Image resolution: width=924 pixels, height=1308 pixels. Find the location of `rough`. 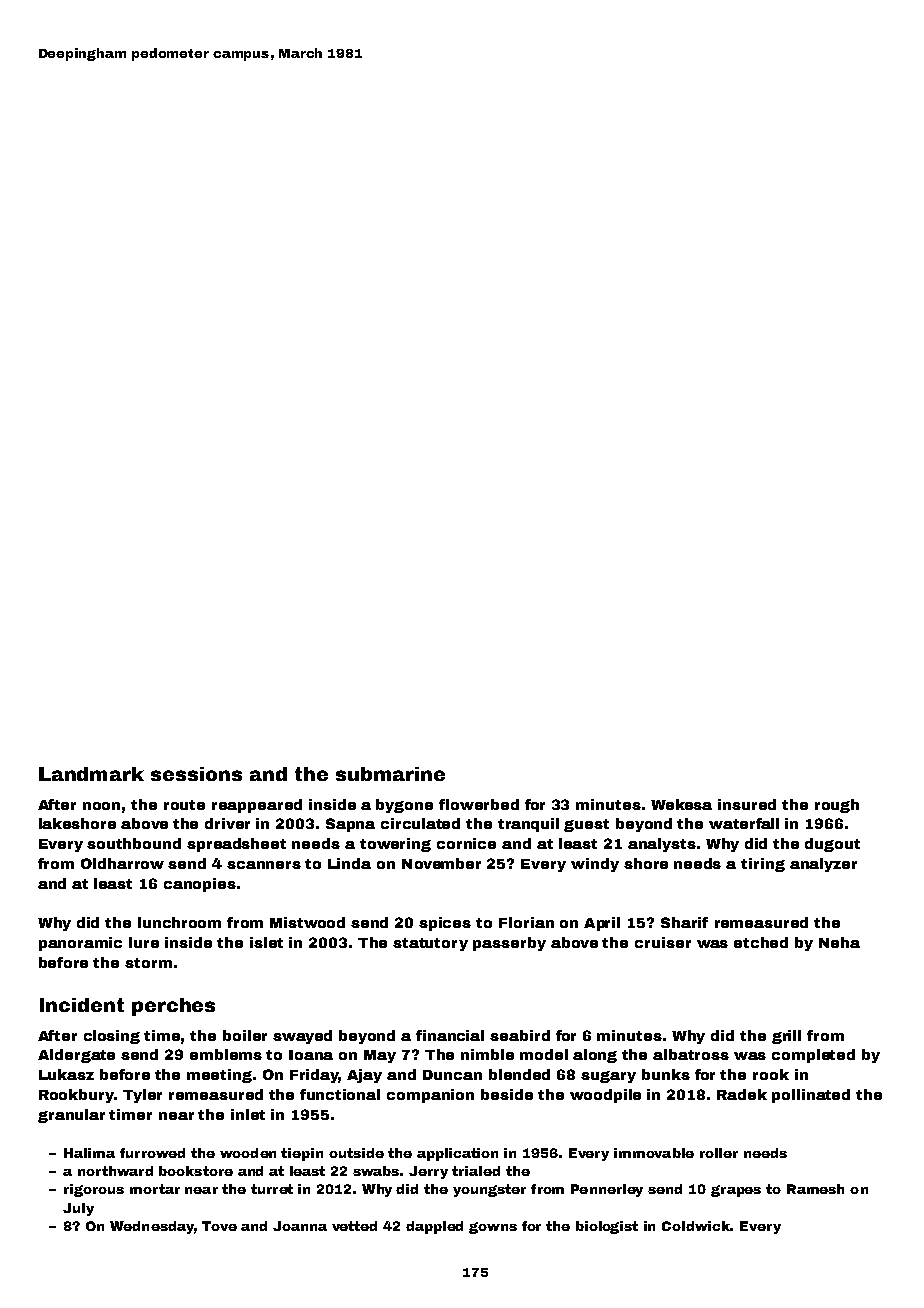

rough is located at coordinates (837, 806).
